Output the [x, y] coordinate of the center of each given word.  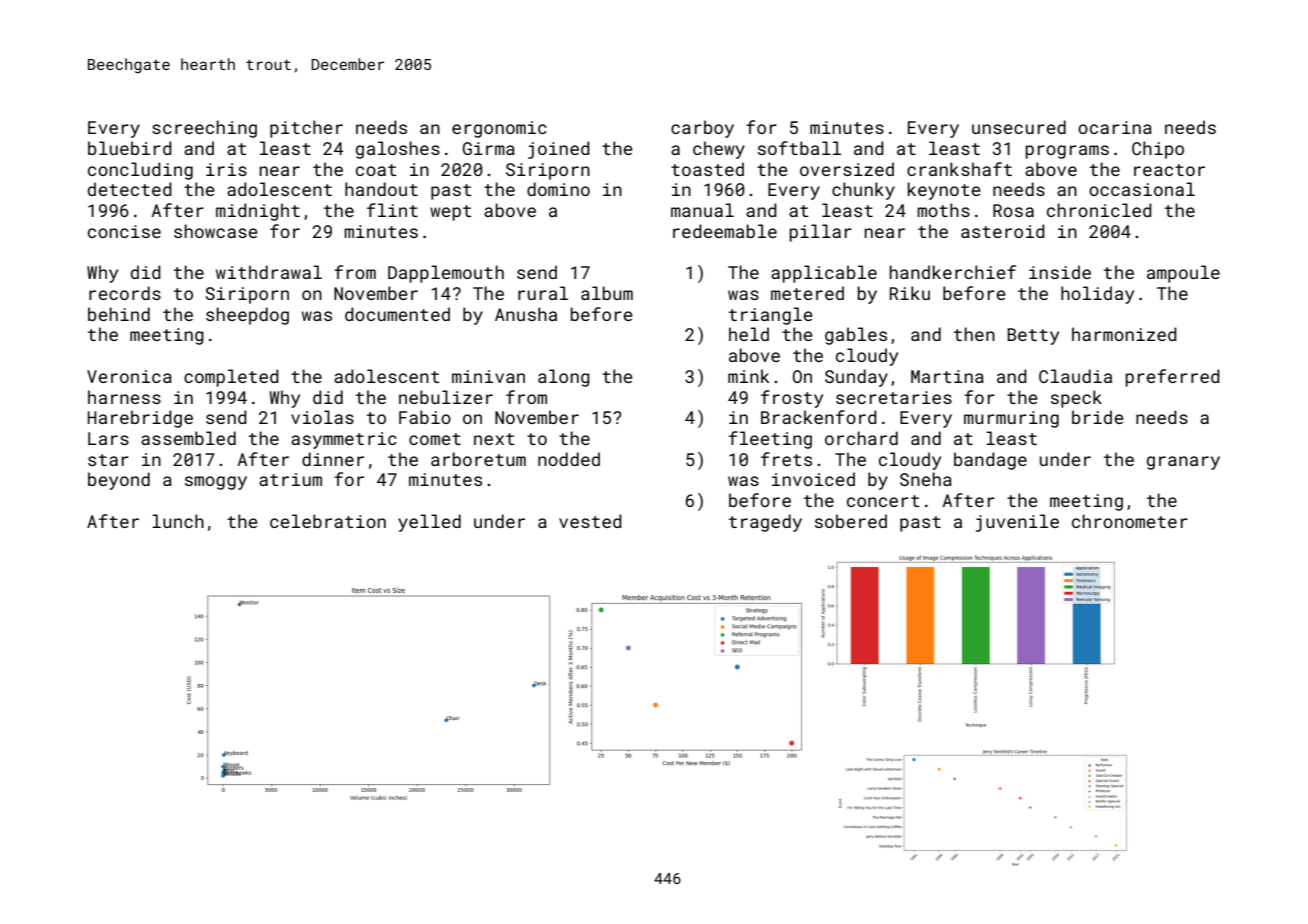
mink [749, 376]
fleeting [770, 440]
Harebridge [140, 419]
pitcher [306, 129]
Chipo [1158, 150]
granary [1183, 463]
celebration [328, 521]
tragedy [765, 523]
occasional [1142, 189]
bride [1098, 417]
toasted [707, 169]
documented [397, 314]
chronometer [1130, 521]
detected [130, 189]
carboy [702, 129]
